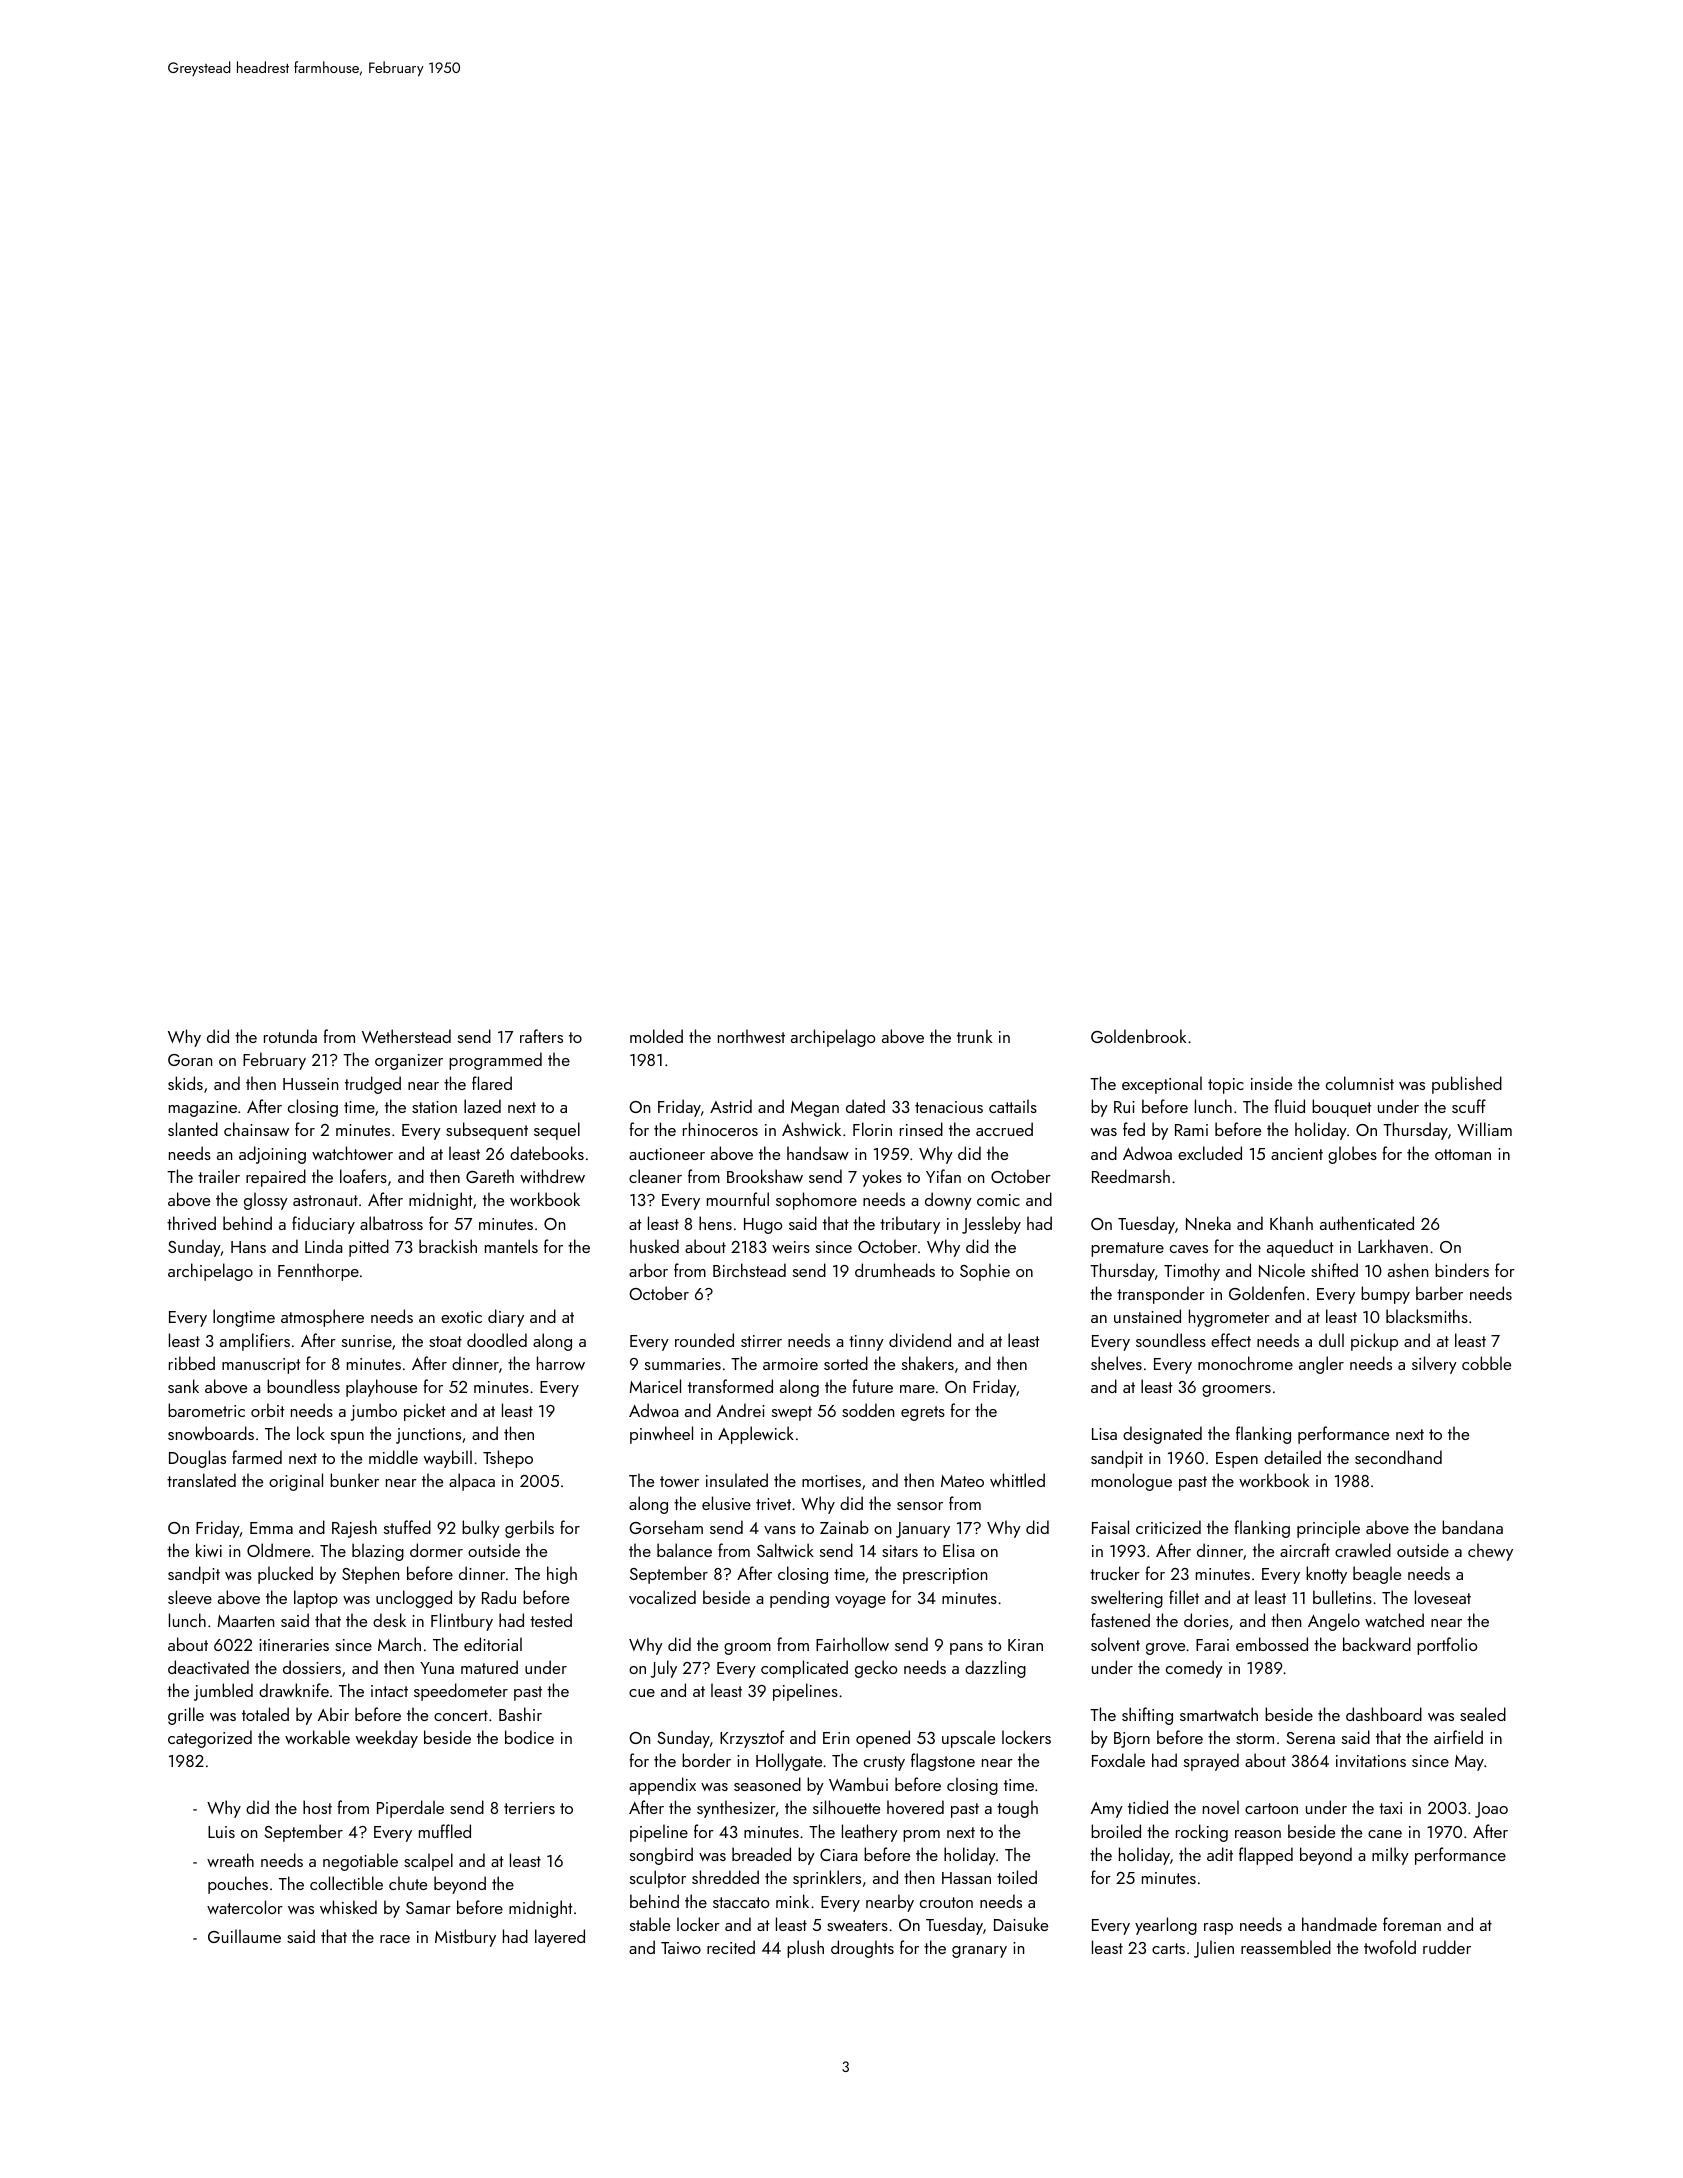 The width and height of the screenshot is (1683, 2178). What do you see at coordinates (1297, 1154) in the screenshot?
I see `ancient` at bounding box center [1297, 1154].
